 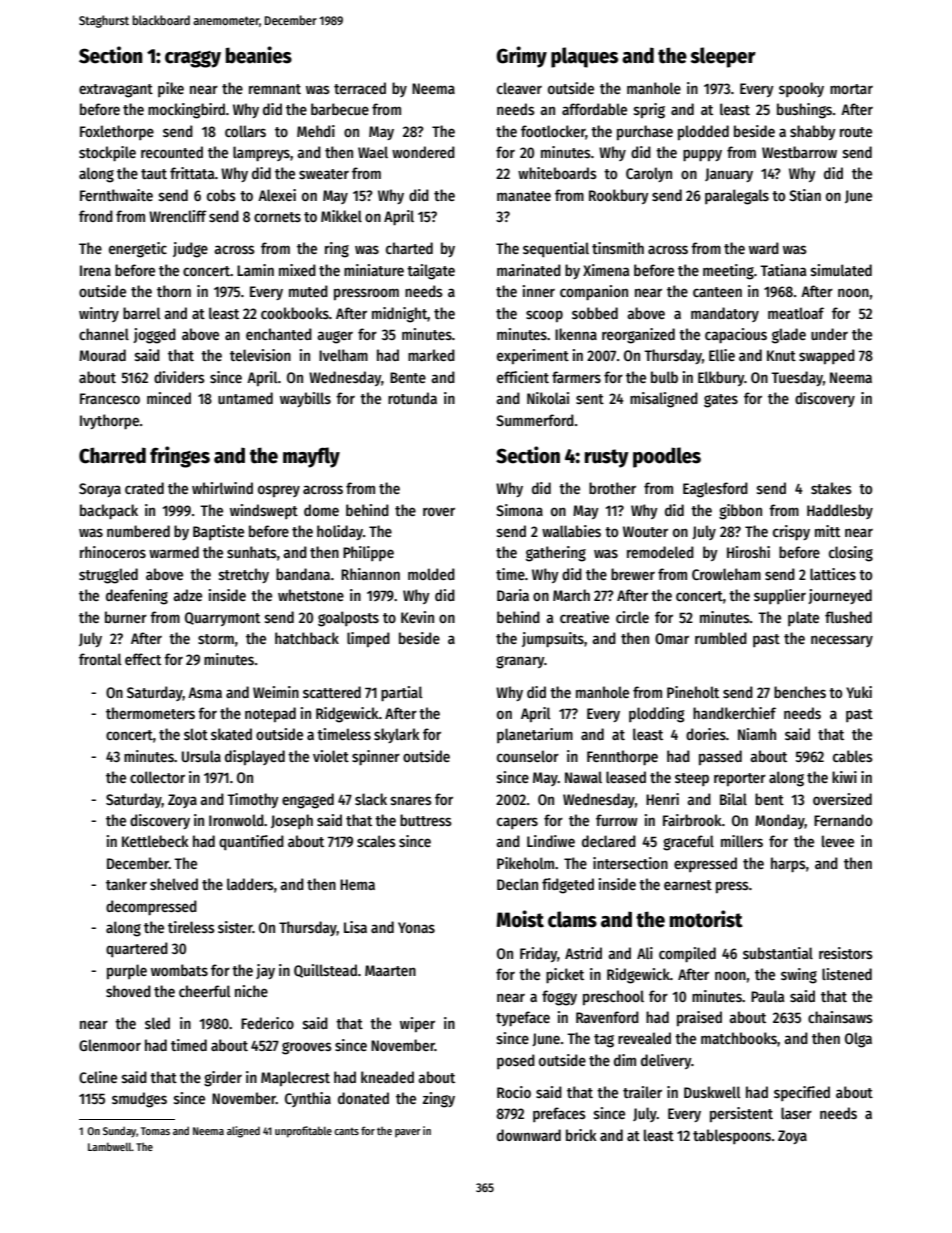 What do you see at coordinates (431, 574) in the page?
I see `molded` at bounding box center [431, 574].
